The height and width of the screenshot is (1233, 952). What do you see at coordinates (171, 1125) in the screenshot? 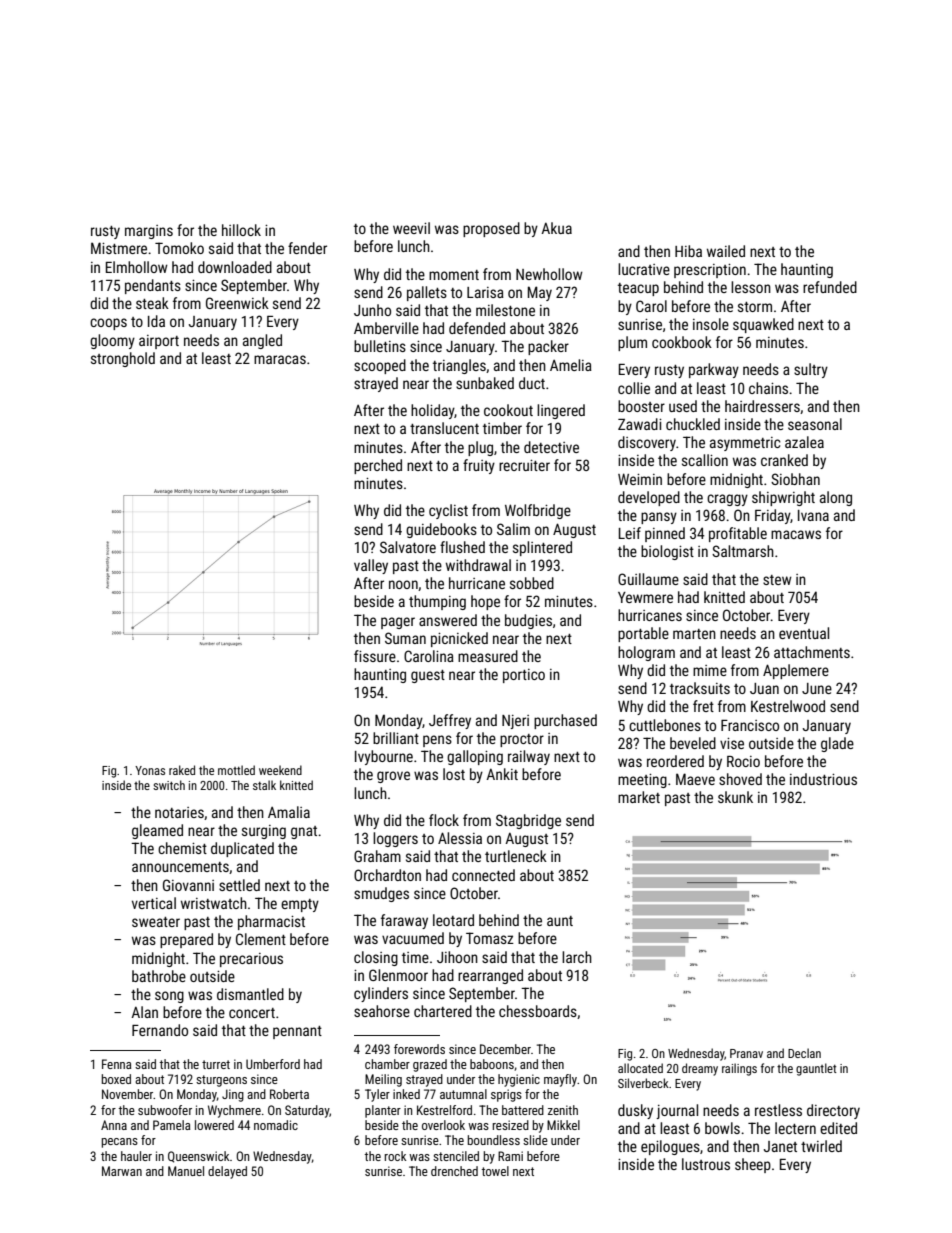
I see `Pamela` at bounding box center [171, 1125].
